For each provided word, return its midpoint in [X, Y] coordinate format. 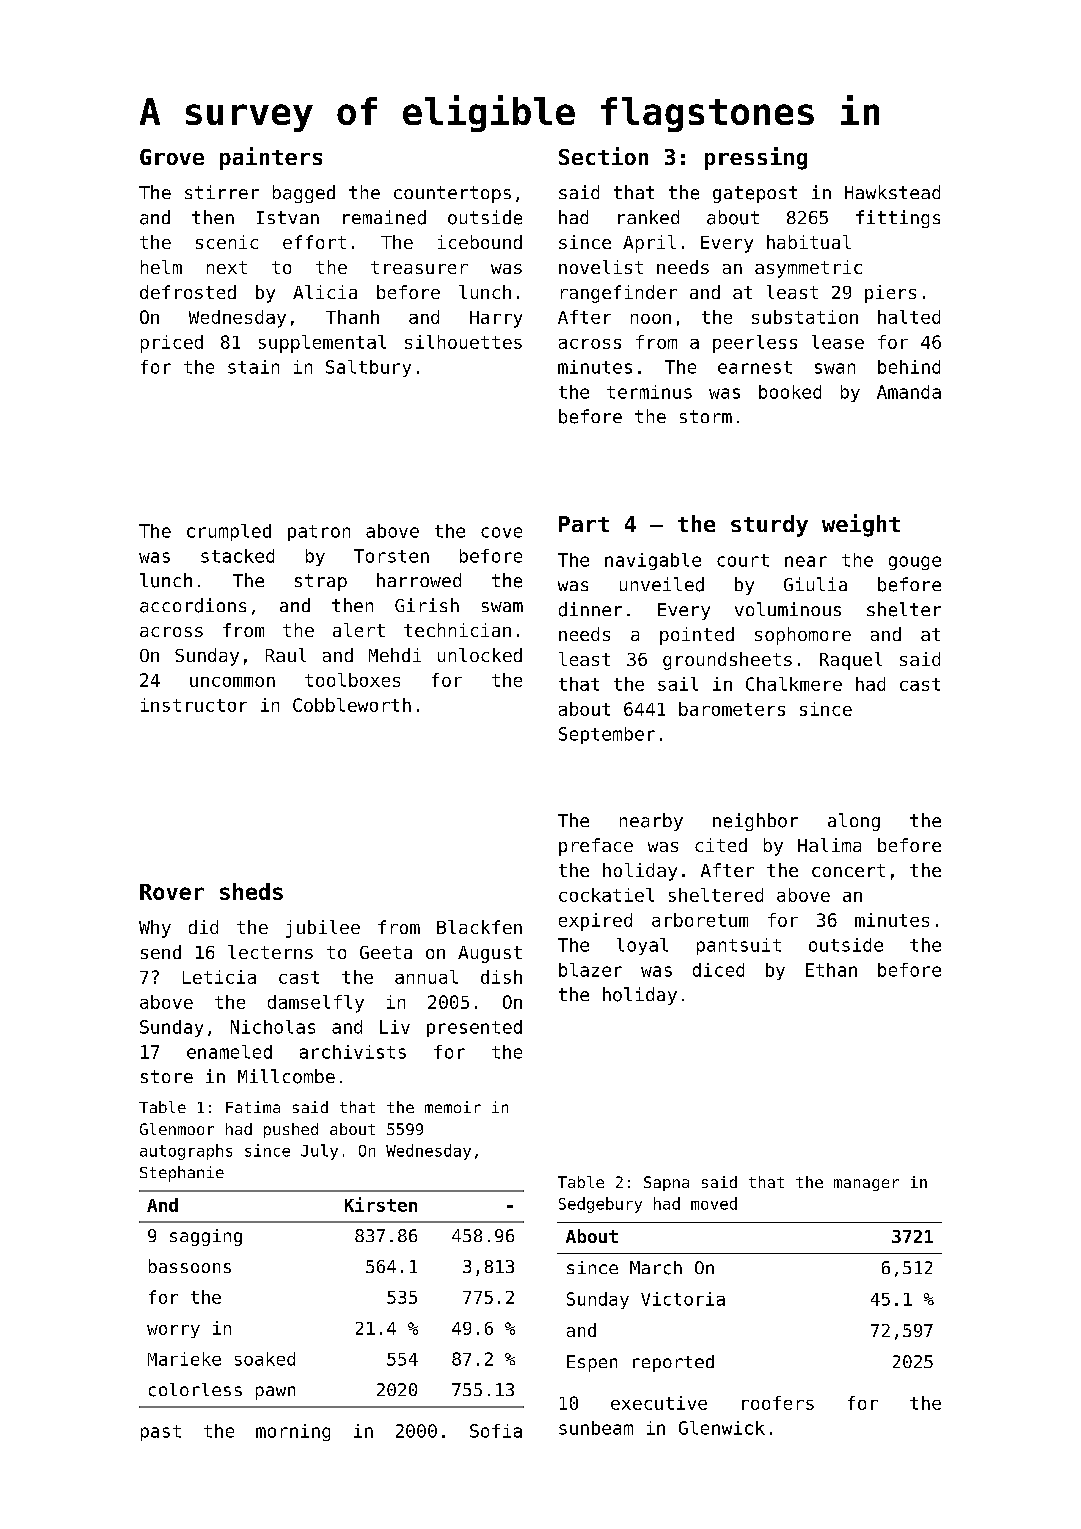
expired [595, 922]
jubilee [323, 929]
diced [718, 970]
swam [502, 607]
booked [790, 392]
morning [293, 1432]
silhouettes [463, 342]
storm [706, 416]
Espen [592, 1363]
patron [319, 533]
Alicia [325, 292]
